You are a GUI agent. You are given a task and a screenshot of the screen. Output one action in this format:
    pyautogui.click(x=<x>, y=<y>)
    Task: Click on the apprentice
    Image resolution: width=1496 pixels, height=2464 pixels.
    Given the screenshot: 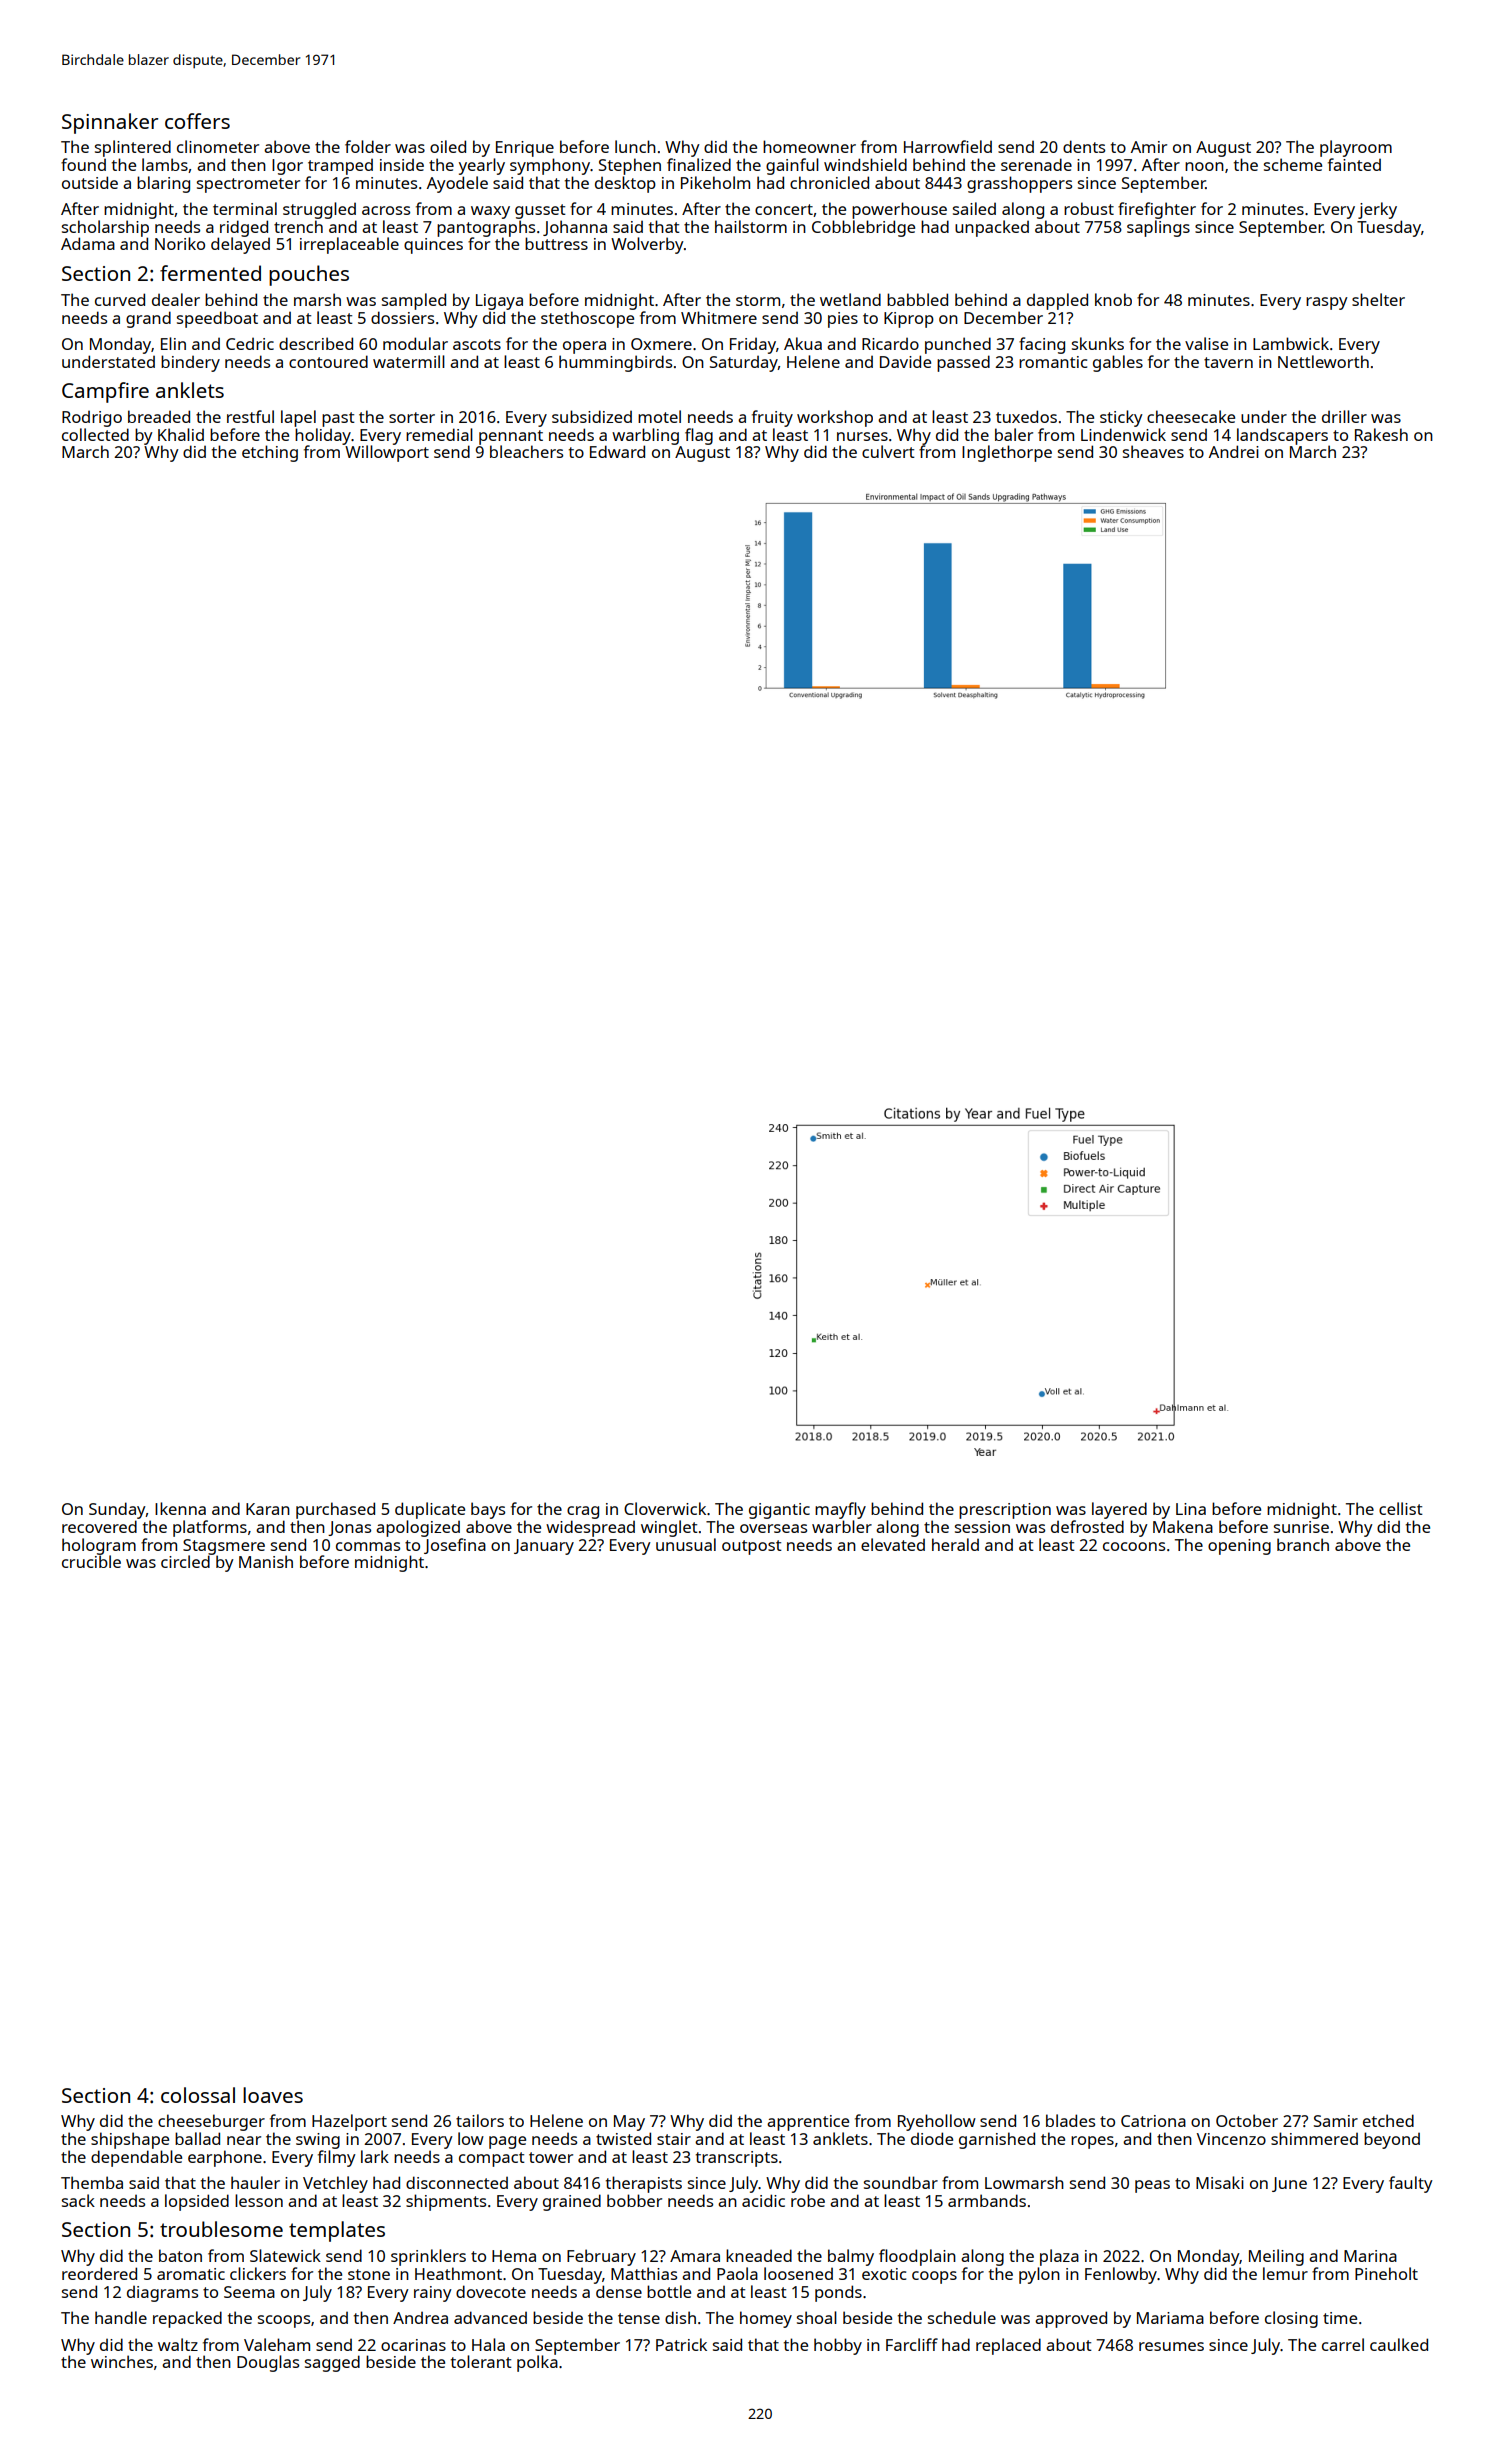 What is the action you would take?
    pyautogui.click(x=808, y=2123)
